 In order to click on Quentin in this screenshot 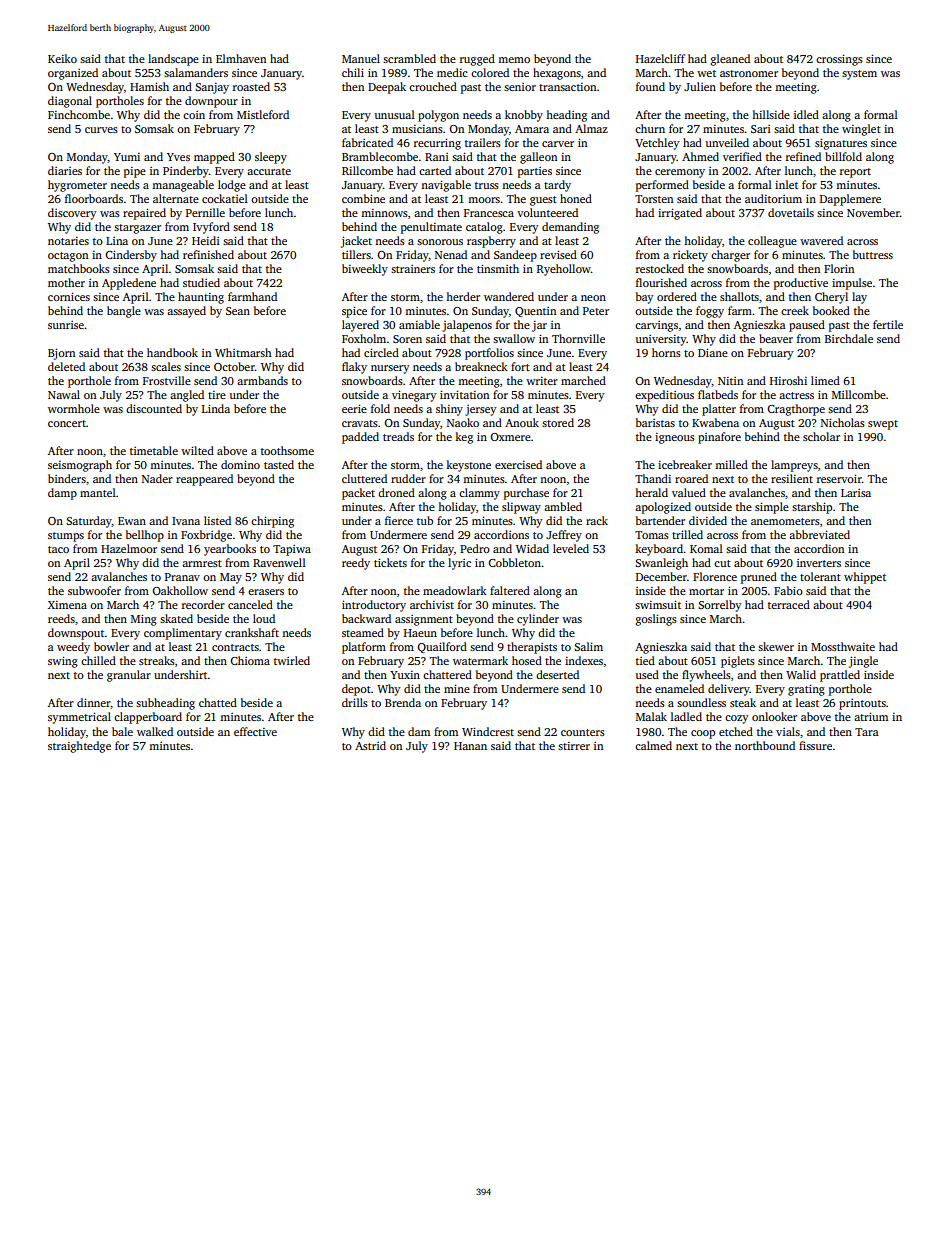, I will do `click(535, 312)`.
